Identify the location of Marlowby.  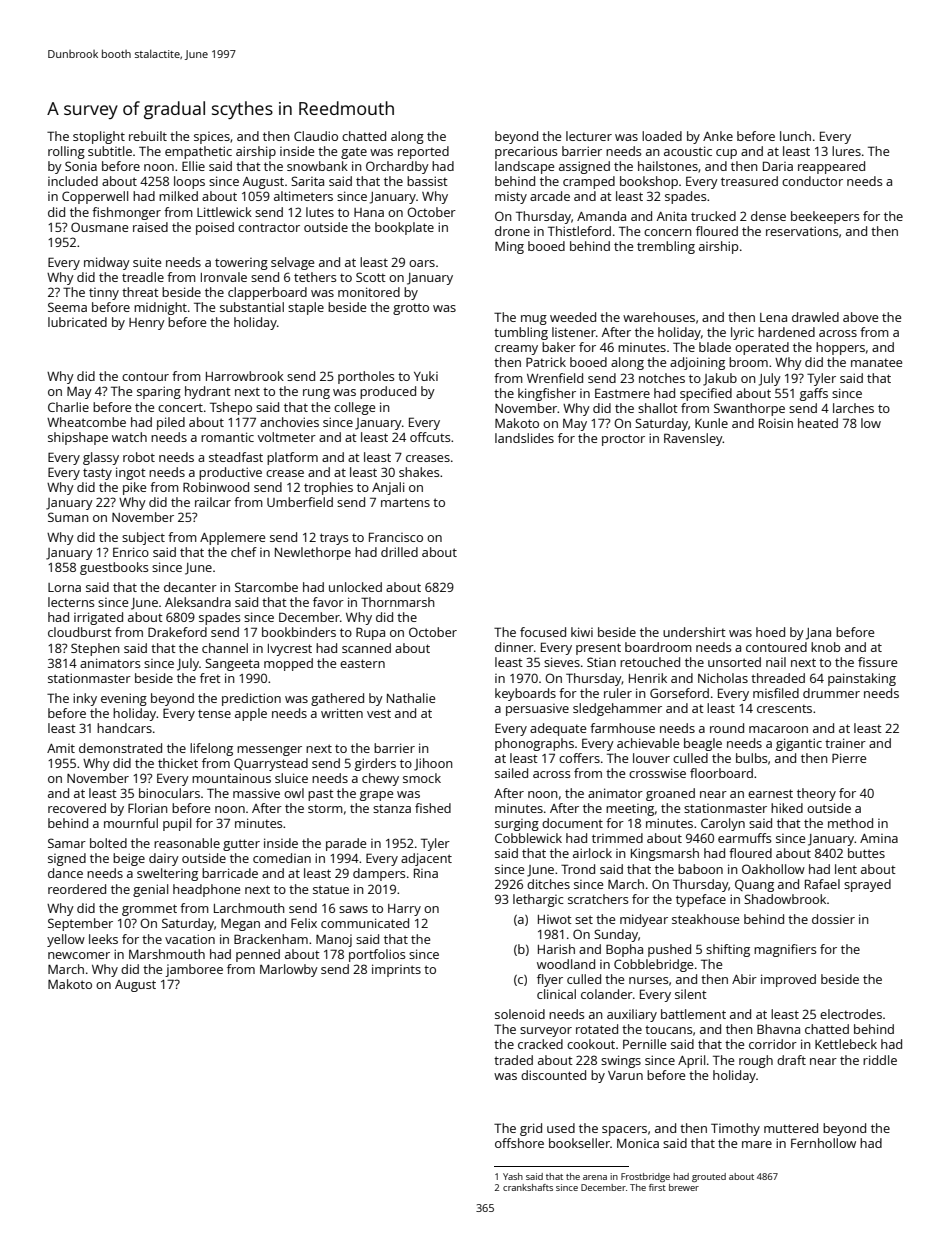
(289, 970).
